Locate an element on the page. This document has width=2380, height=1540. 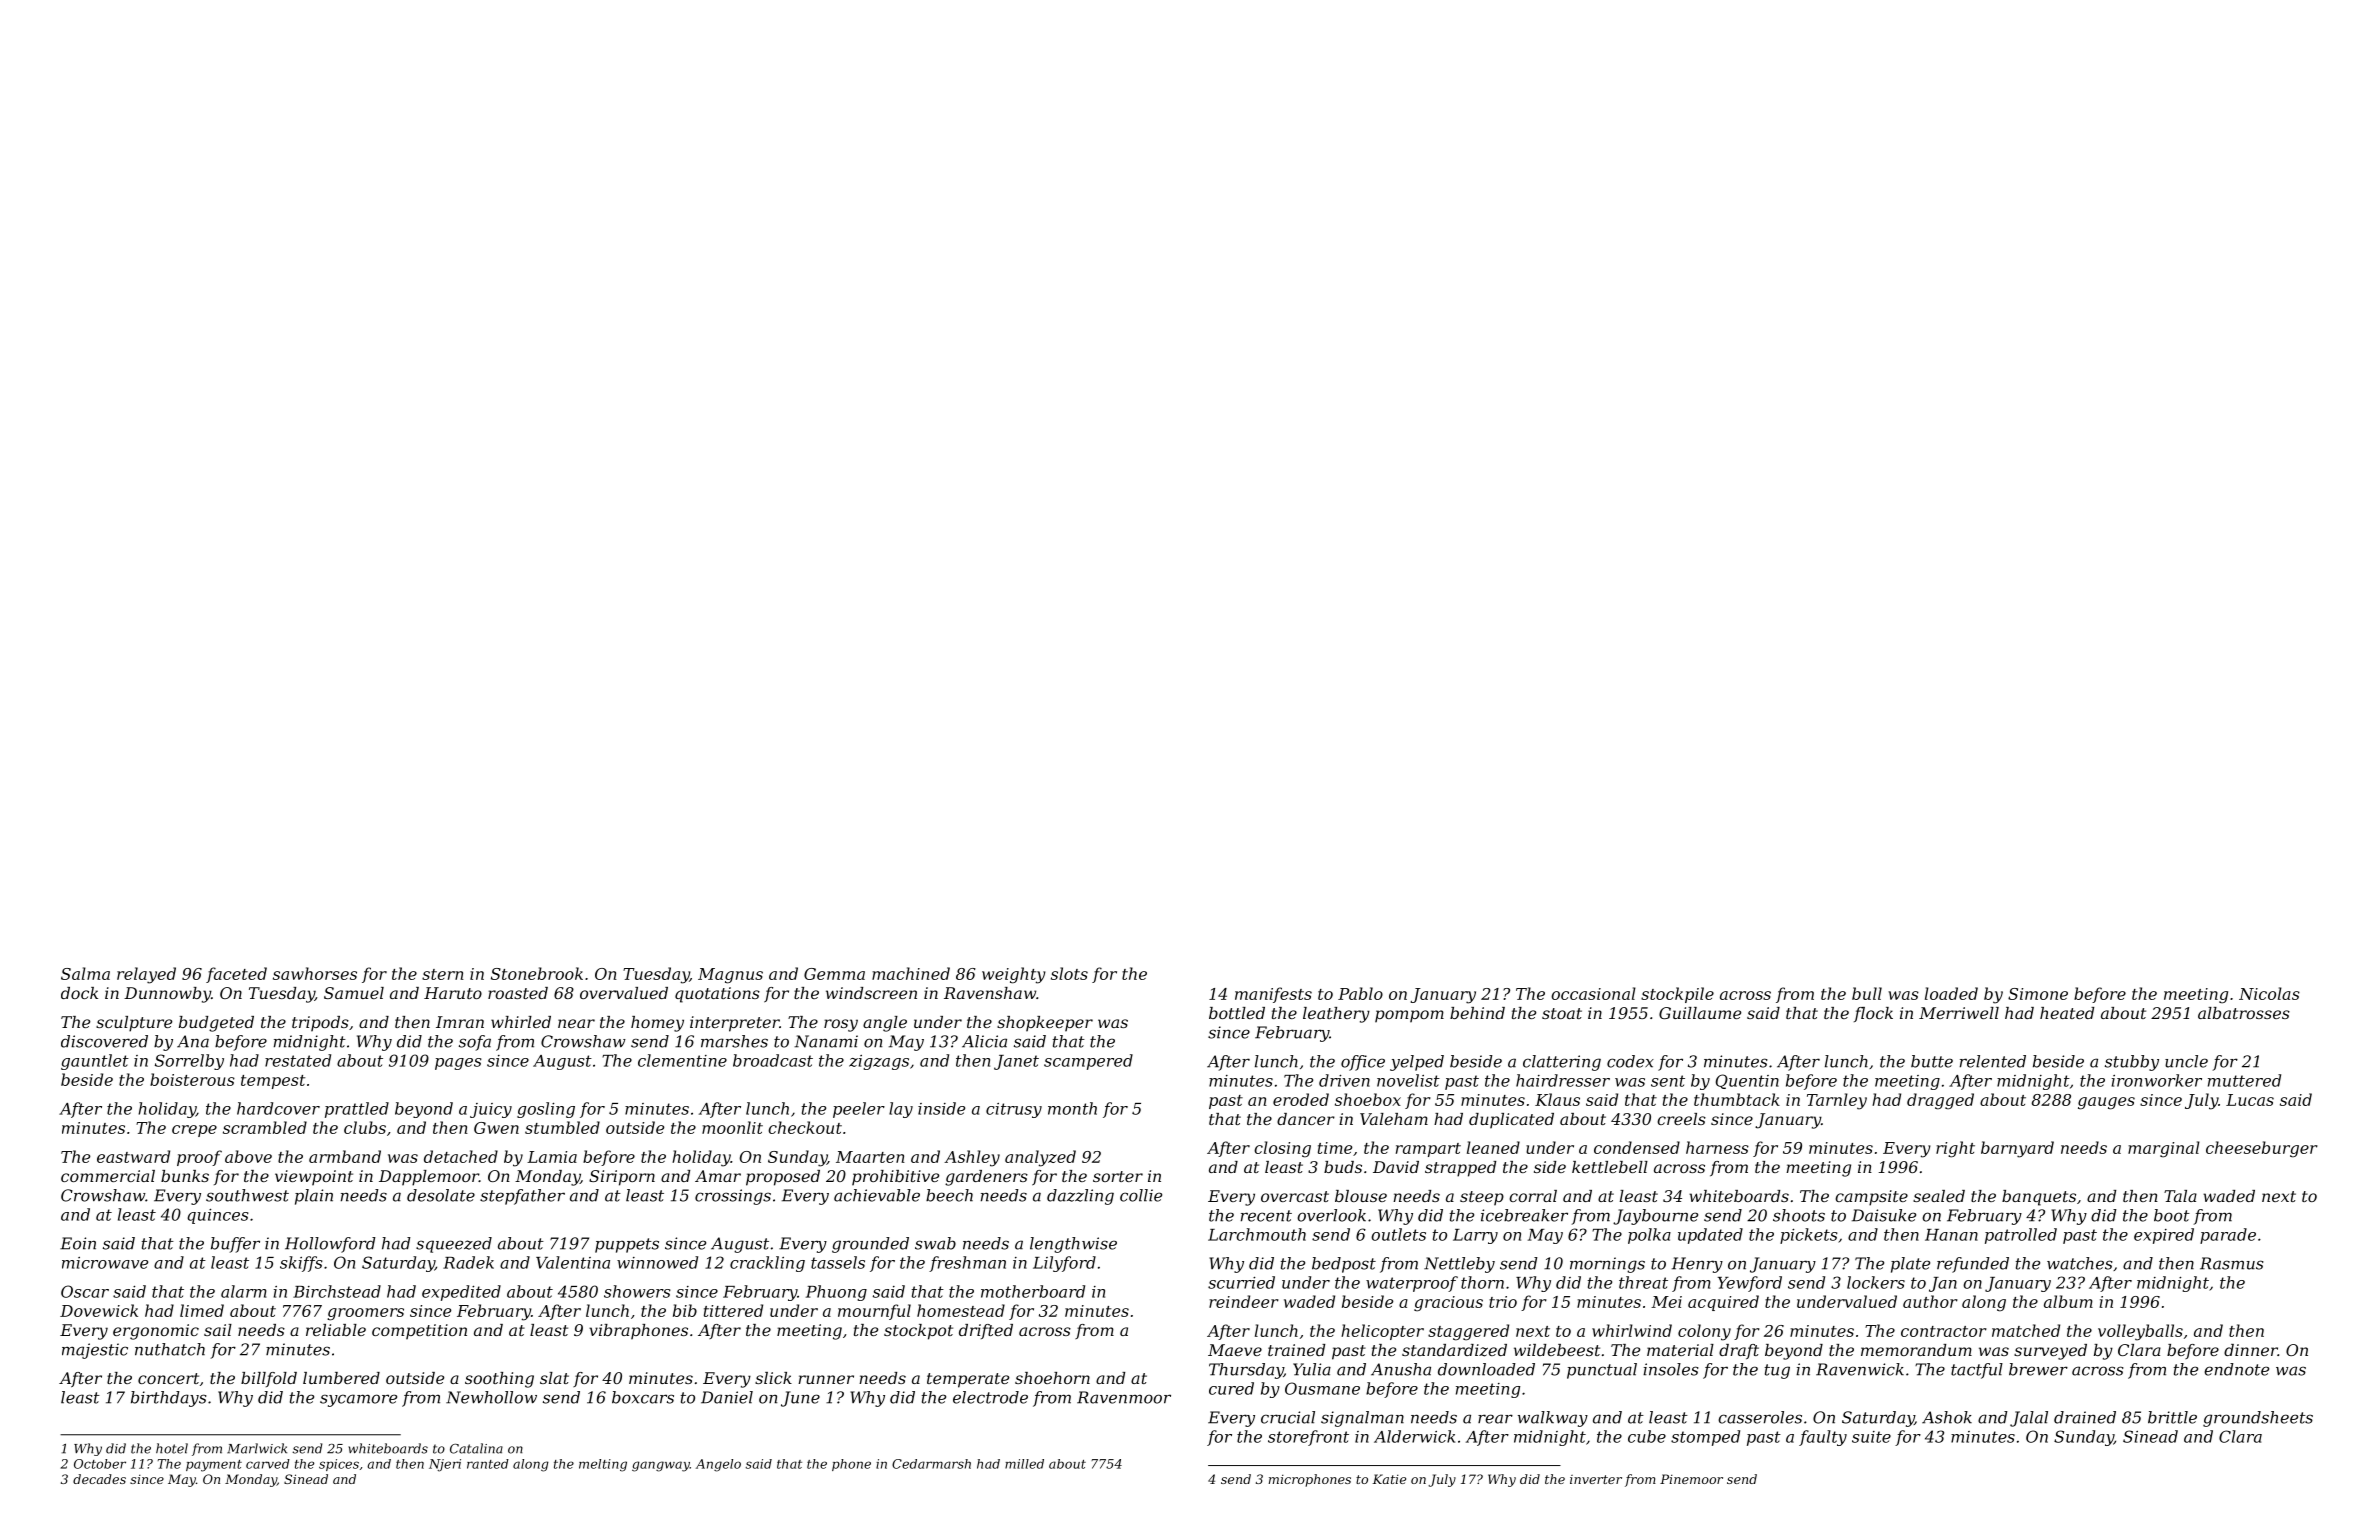
eroded is located at coordinates (1301, 1099).
